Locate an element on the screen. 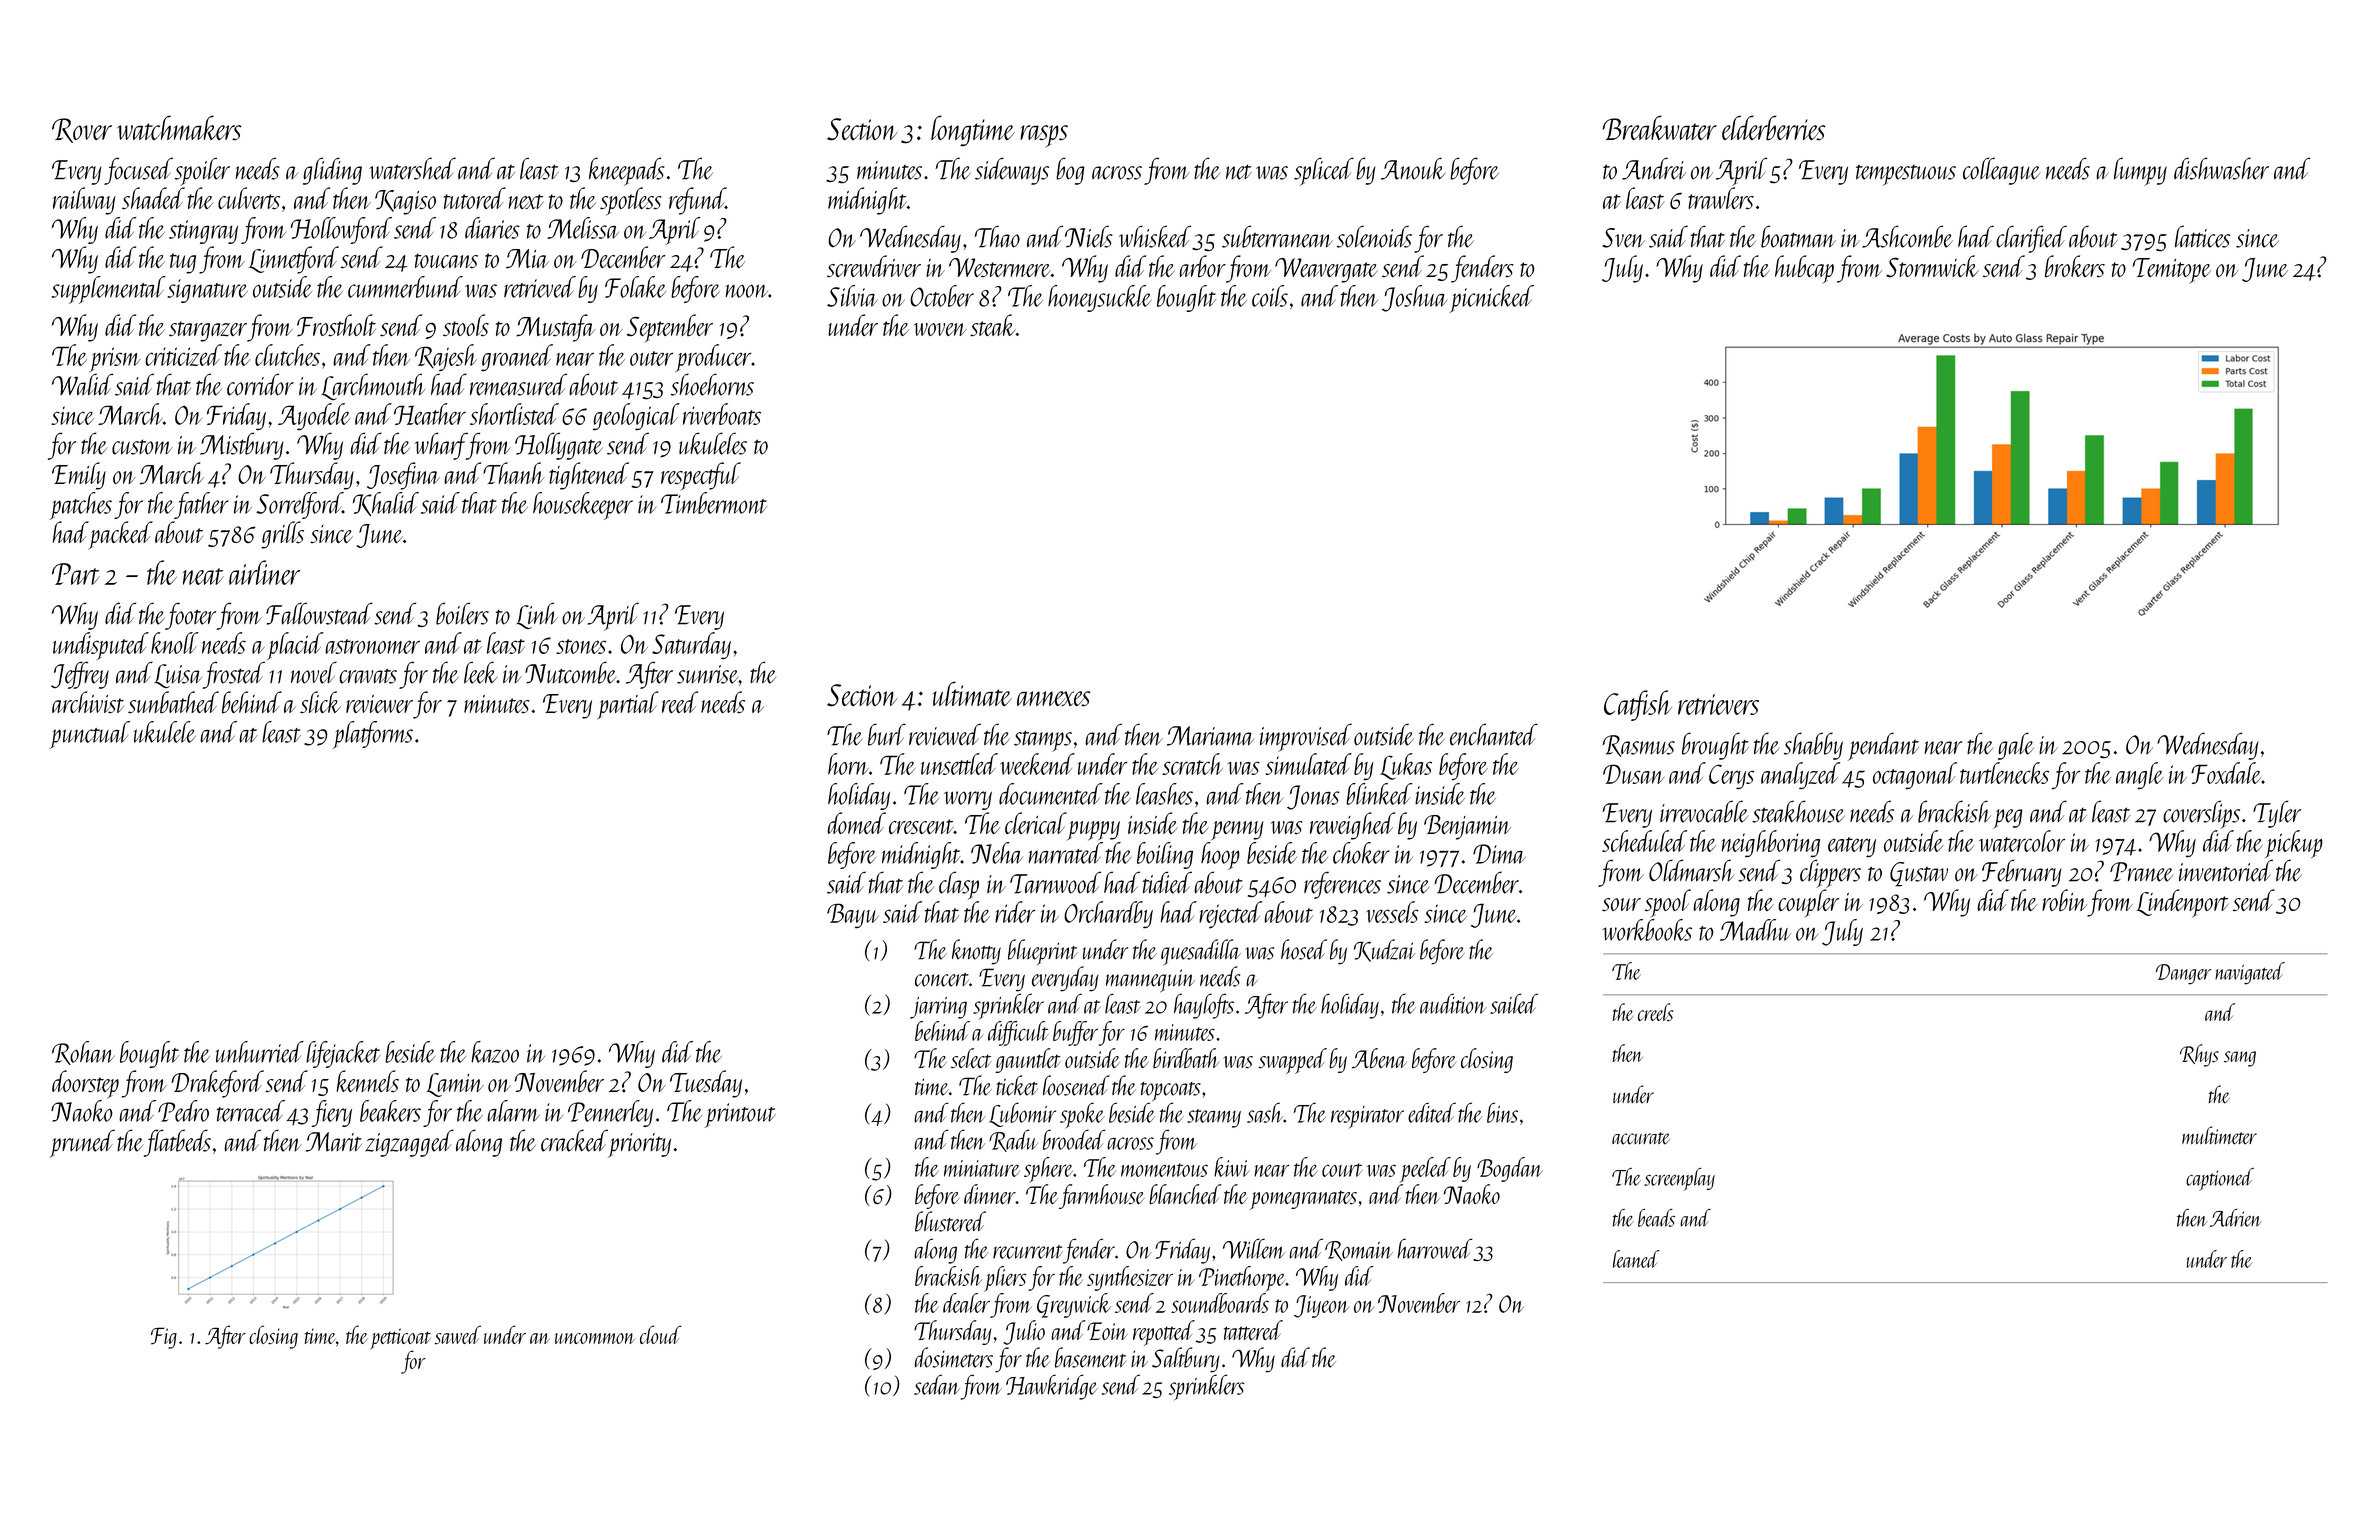 Image resolution: width=2380 pixels, height=1540 pixels. woven is located at coordinates (940, 329).
